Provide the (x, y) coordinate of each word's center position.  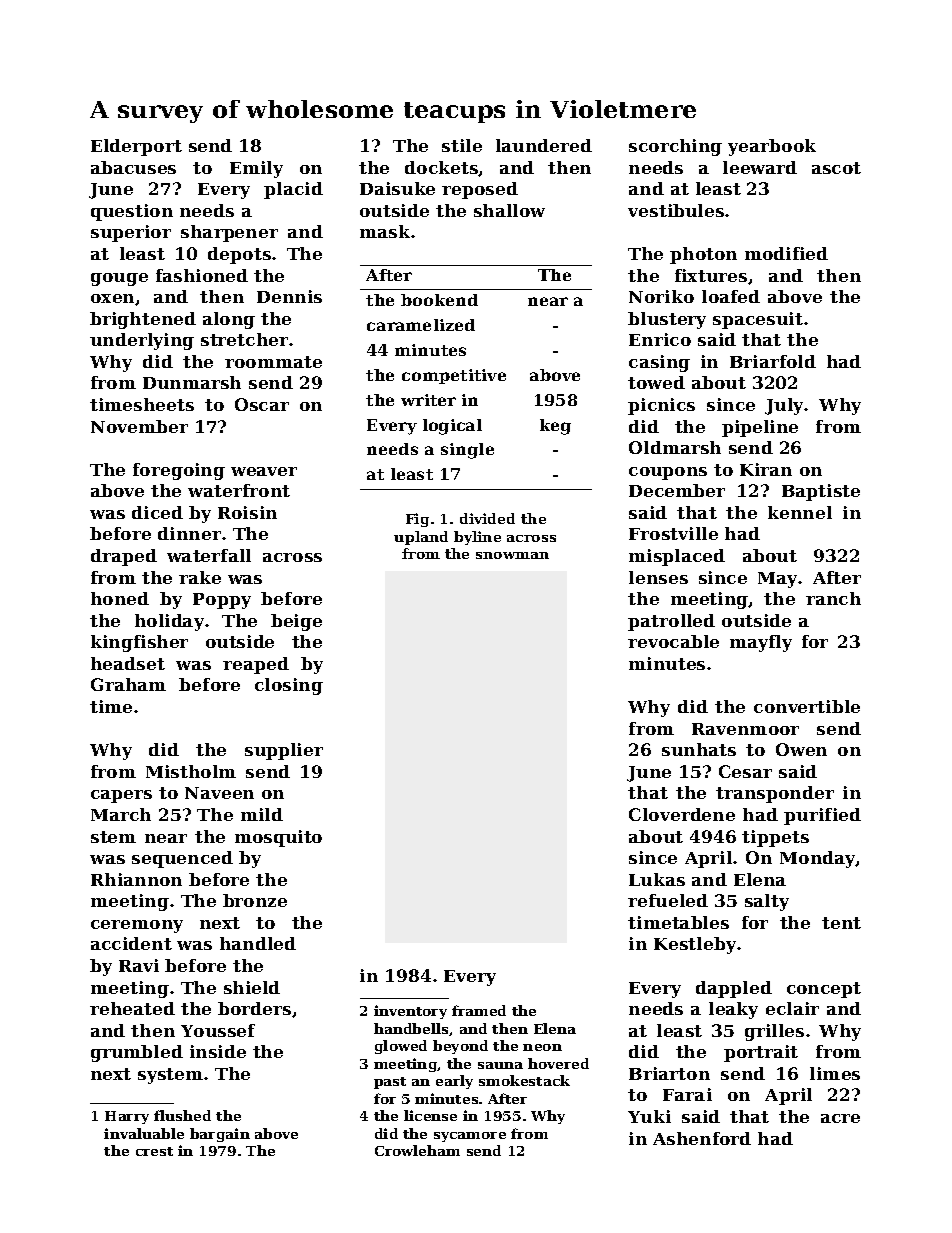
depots (239, 255)
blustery (667, 320)
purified (822, 816)
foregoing (179, 471)
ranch (833, 598)
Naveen (219, 793)
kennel (800, 512)
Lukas (657, 879)
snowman (512, 555)
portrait (761, 1053)
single (467, 451)
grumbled (137, 1053)
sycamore (470, 1137)
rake (200, 577)
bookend (439, 300)
